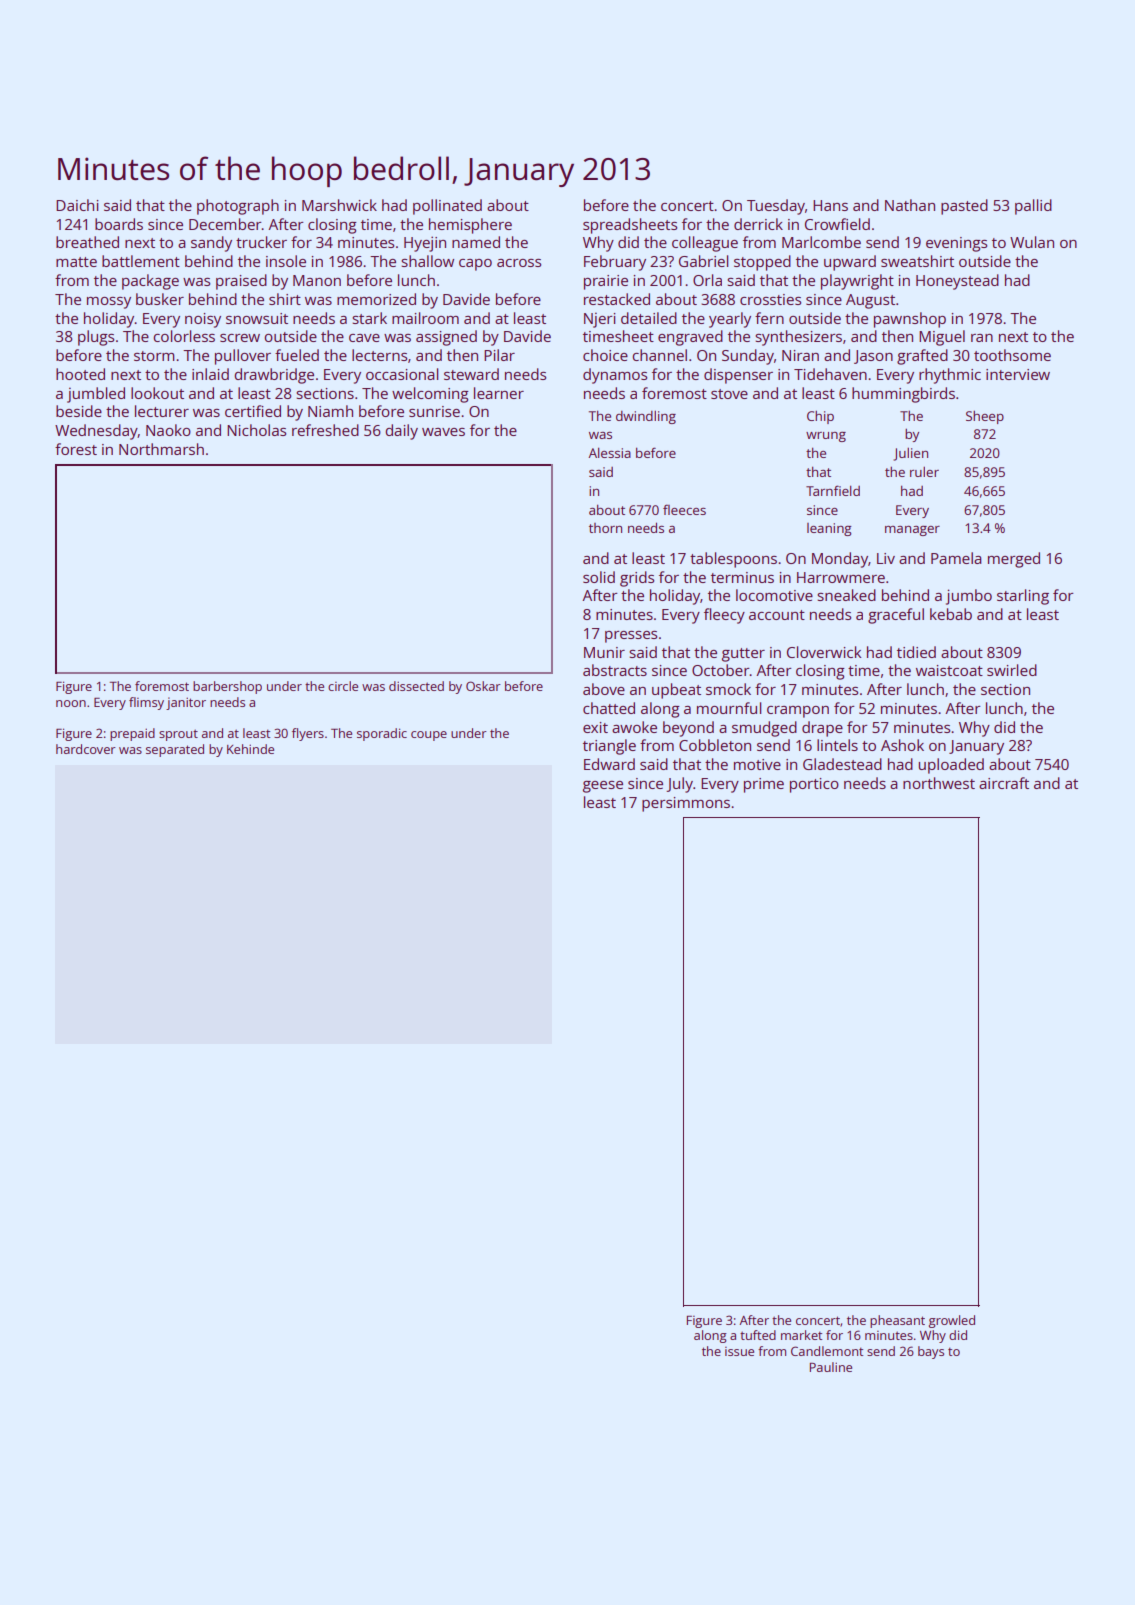  What do you see at coordinates (910, 454) in the screenshot?
I see `Julien` at bounding box center [910, 454].
